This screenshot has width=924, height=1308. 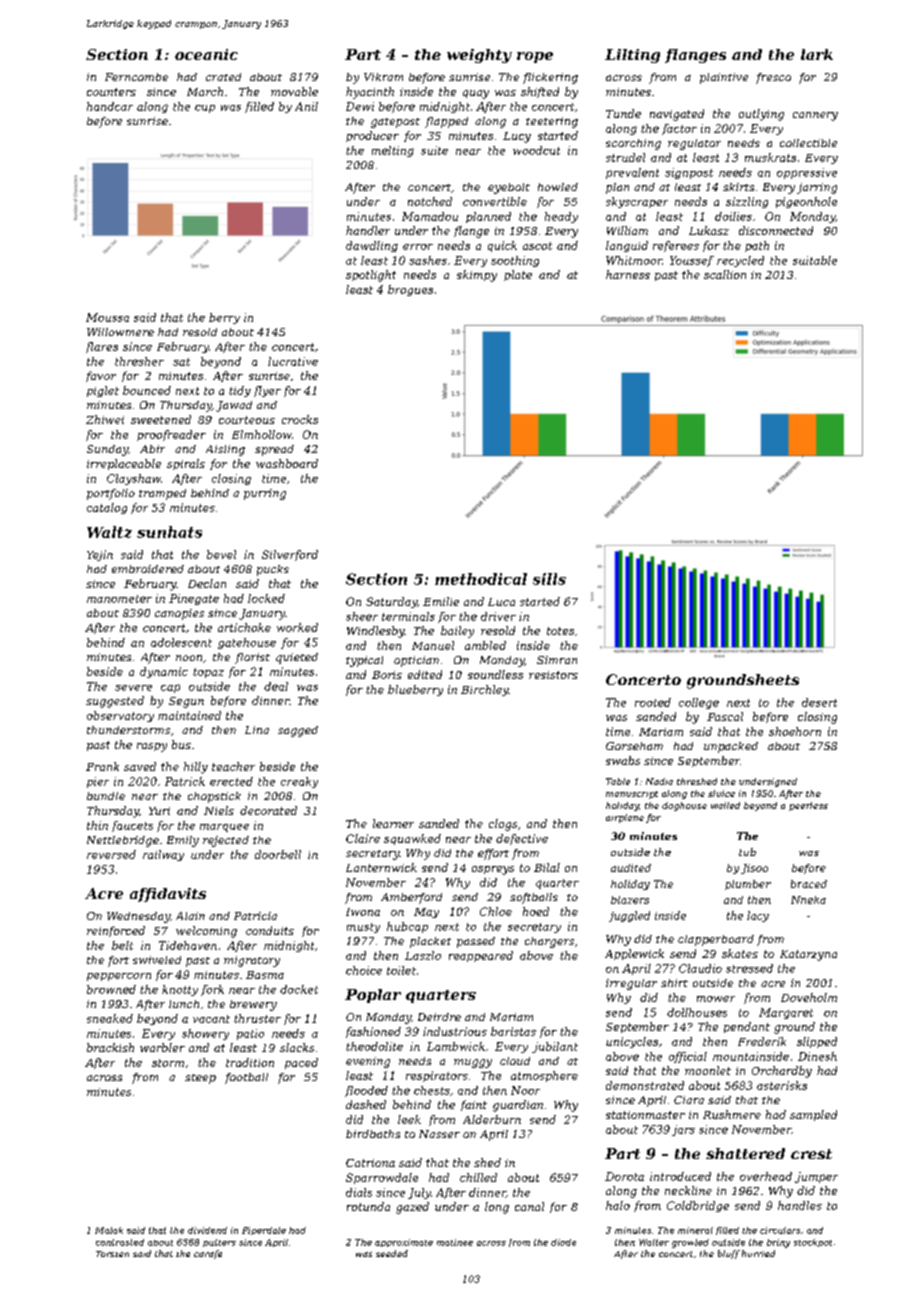 I want to click on steep, so click(x=200, y=1079).
